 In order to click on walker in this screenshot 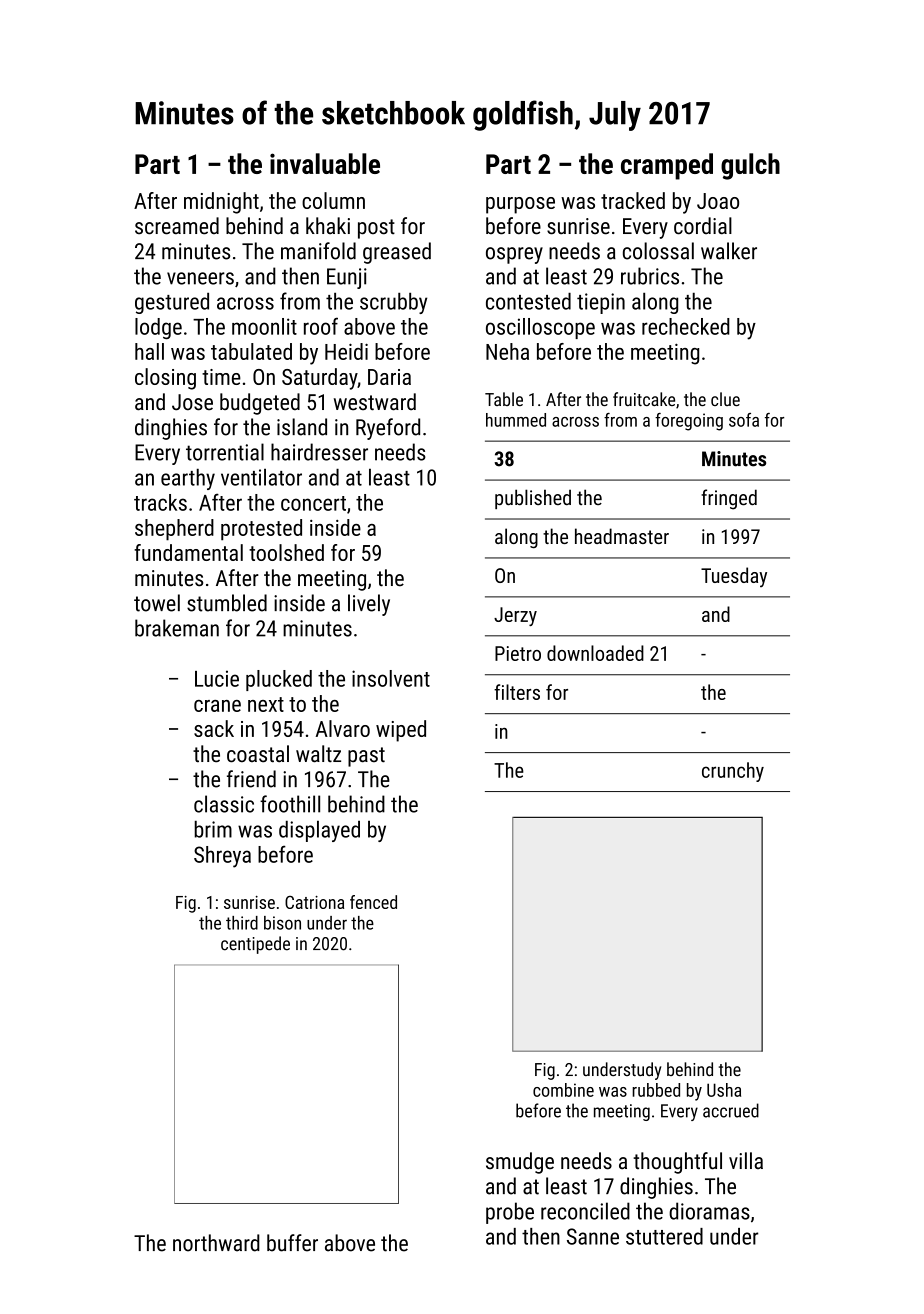, I will do `click(729, 251)`.
